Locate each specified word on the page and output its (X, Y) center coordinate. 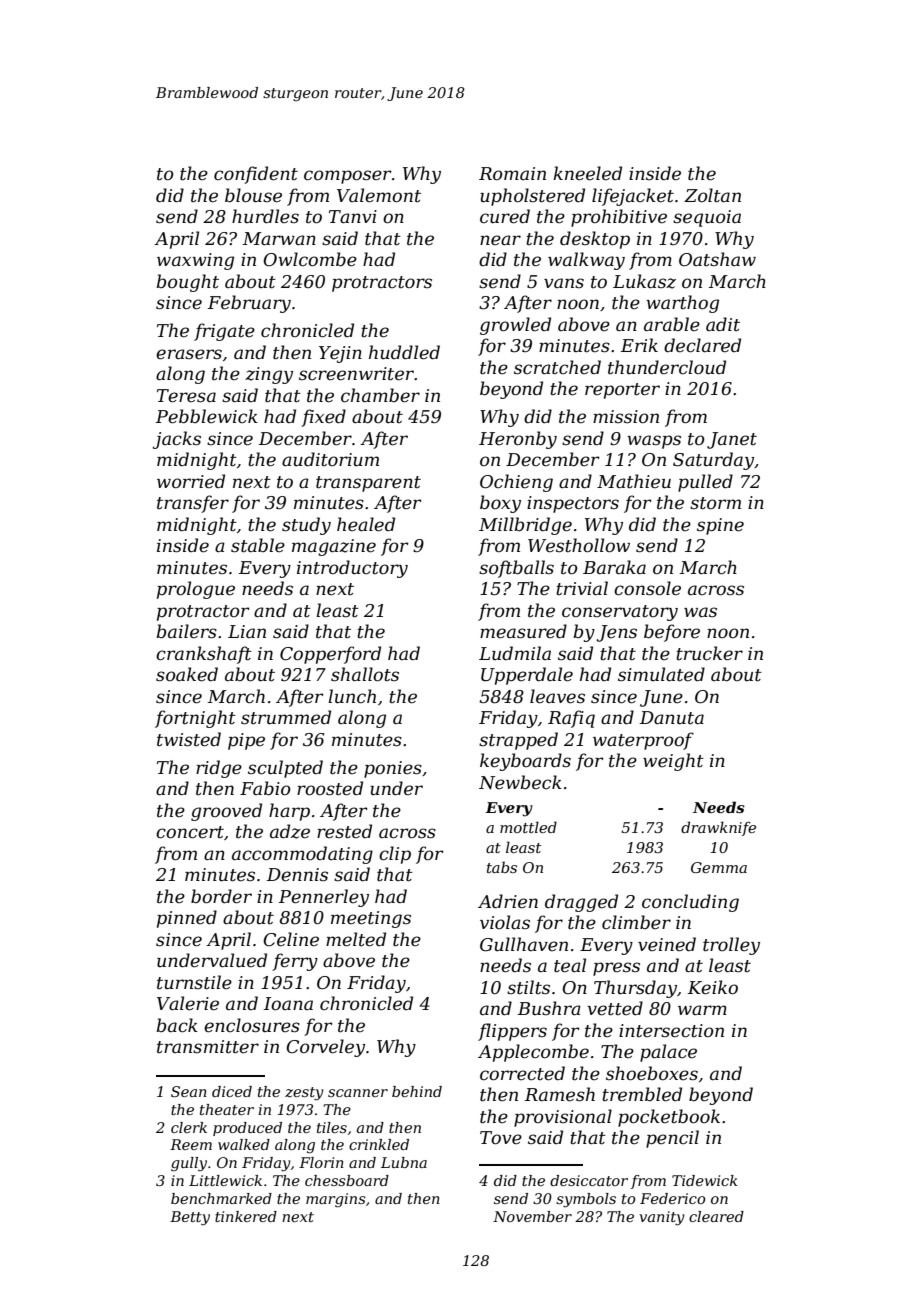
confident (256, 175)
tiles (332, 1127)
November (532, 1216)
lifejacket (633, 197)
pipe (246, 741)
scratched (557, 367)
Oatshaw (717, 259)
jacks (177, 440)
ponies (393, 769)
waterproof (643, 741)
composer (348, 177)
